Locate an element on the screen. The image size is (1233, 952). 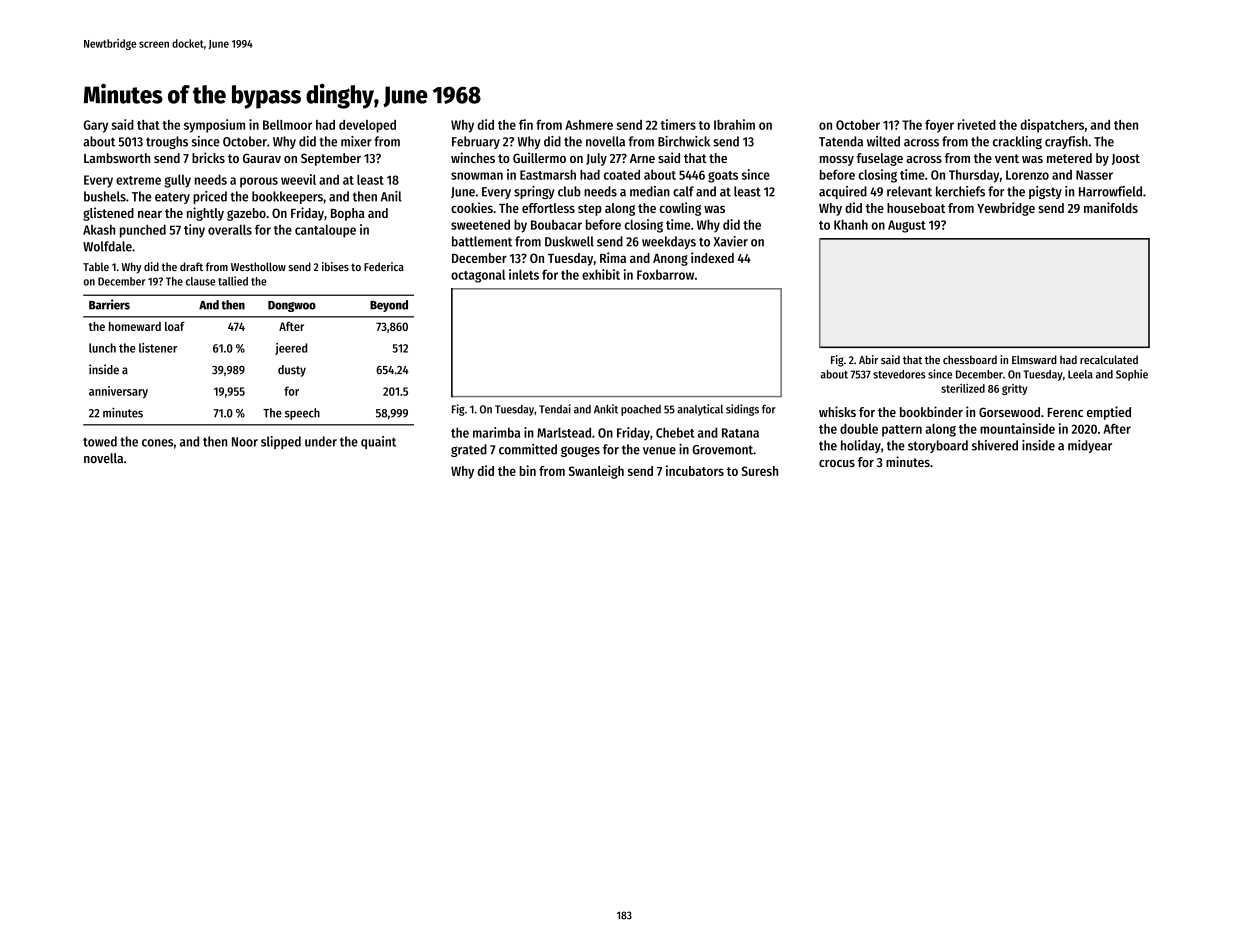
indexed is located at coordinates (712, 257).
